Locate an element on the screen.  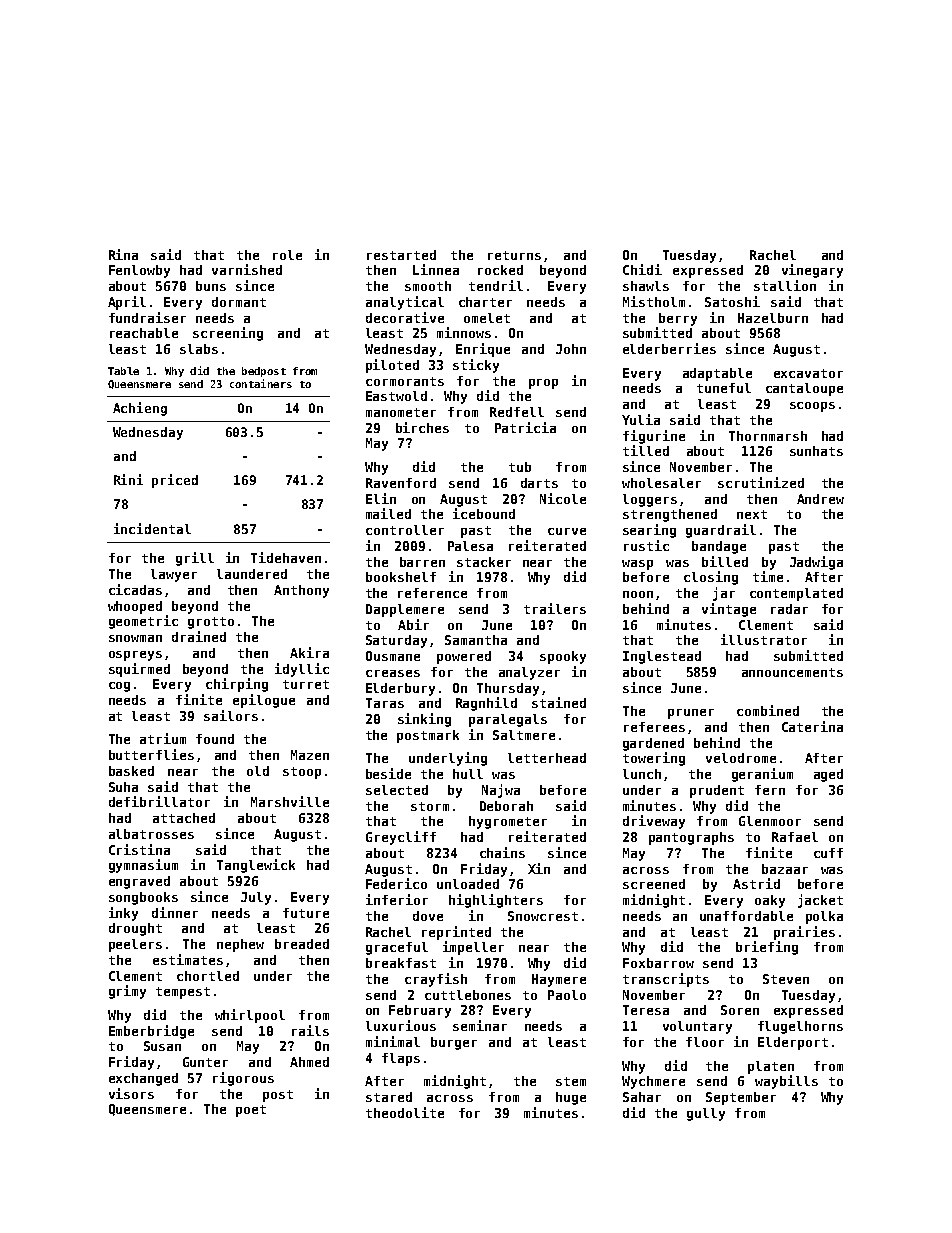
guardrail is located at coordinates (721, 531).
